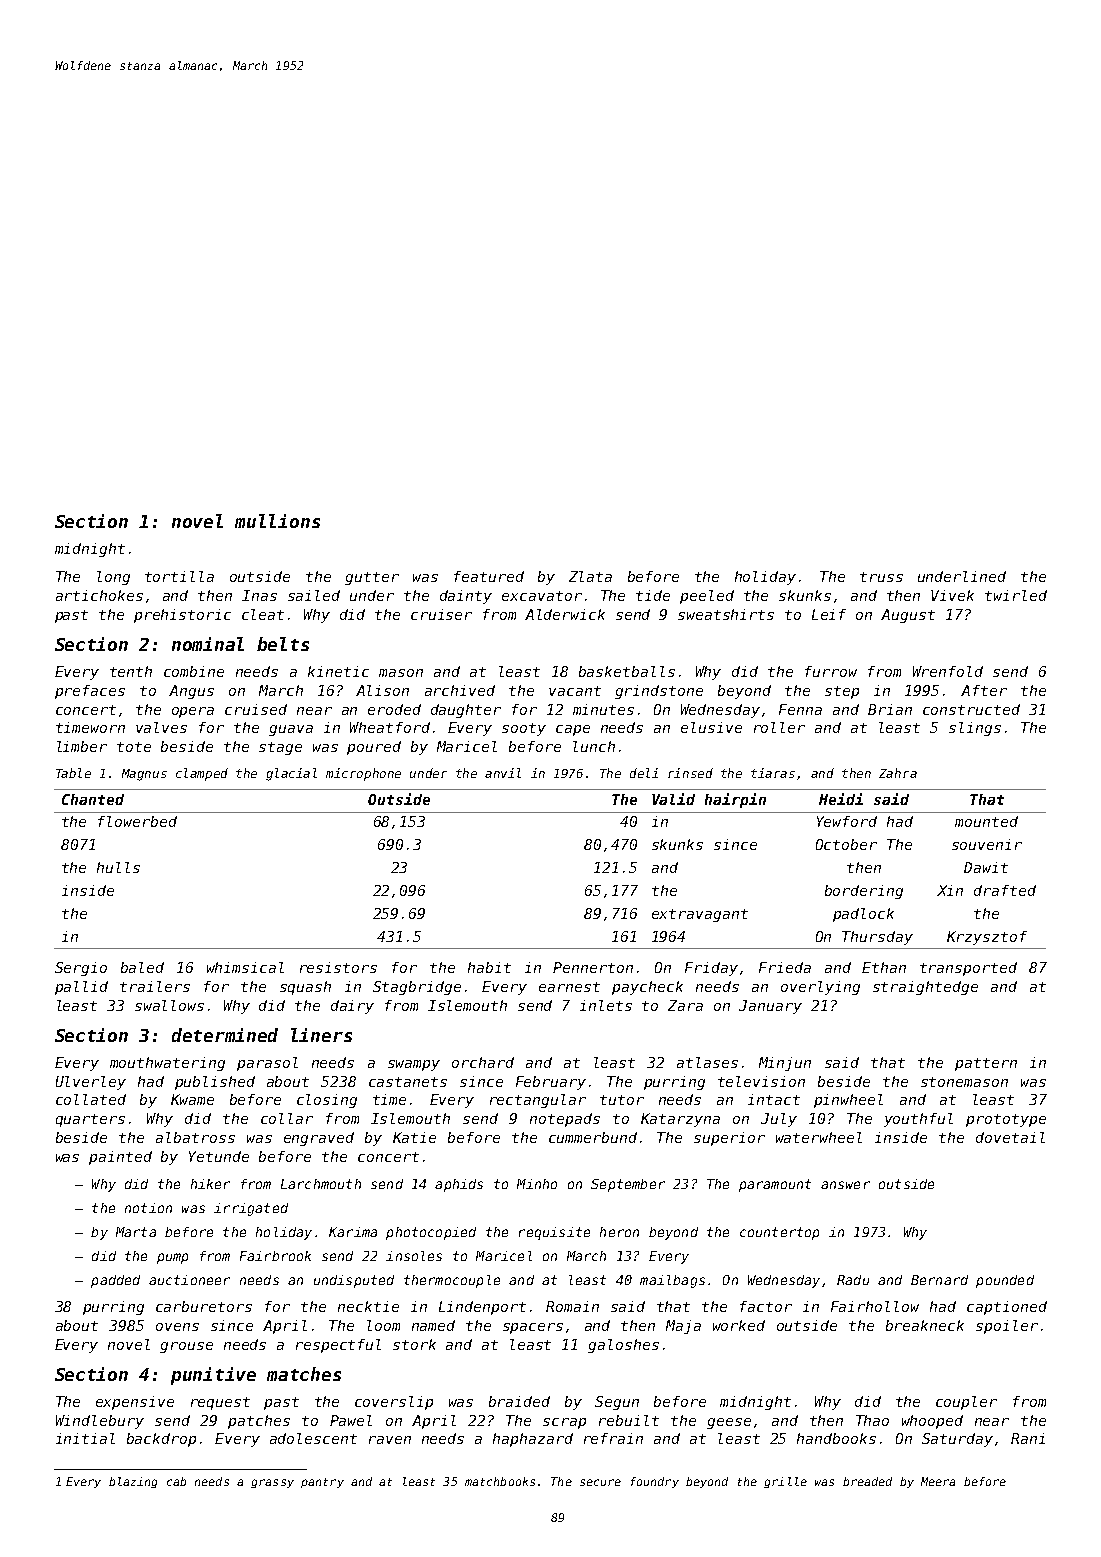 Image resolution: width=1101 pixels, height=1557 pixels. I want to click on overlying, so click(820, 988).
